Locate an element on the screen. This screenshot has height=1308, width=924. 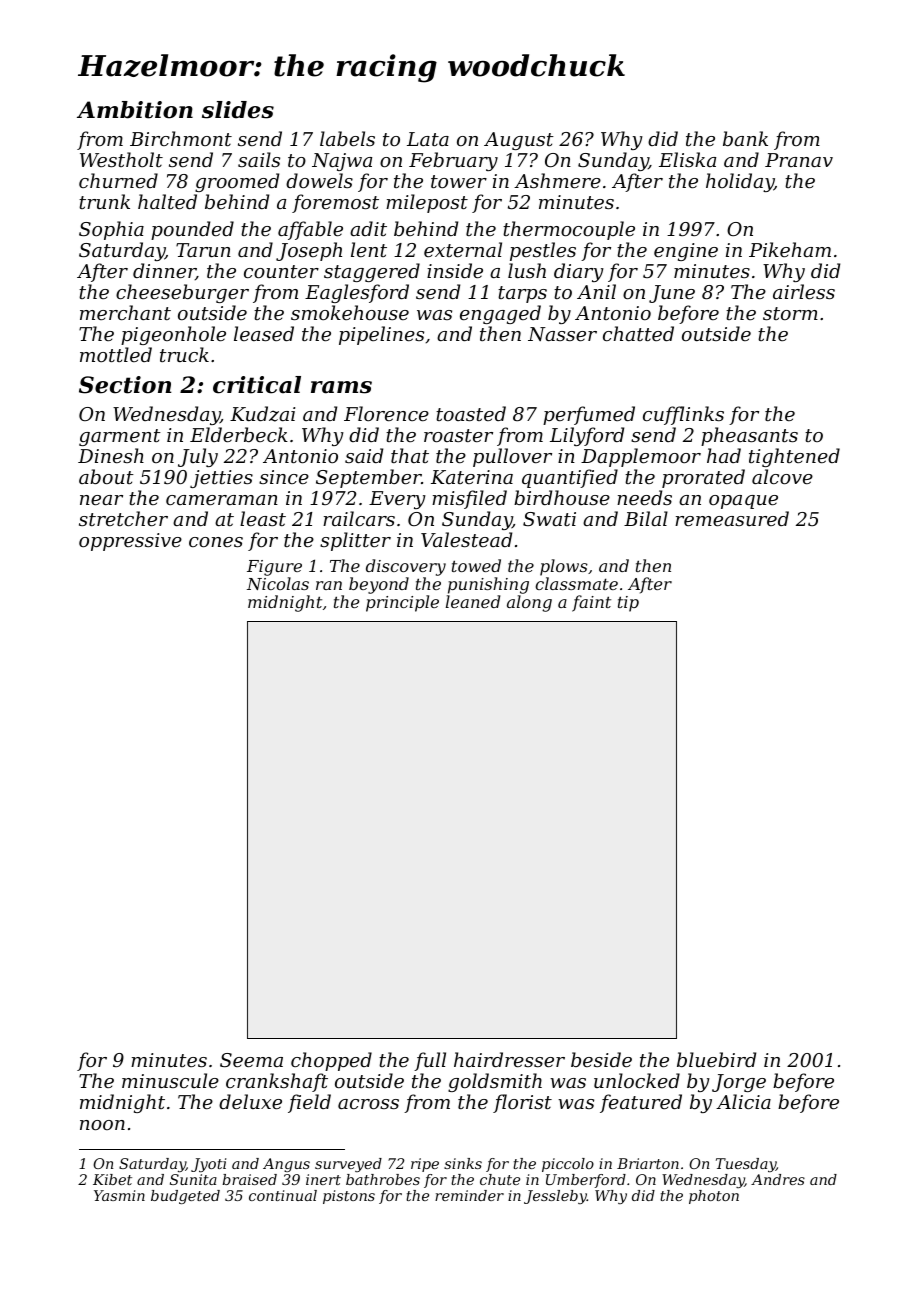
tower is located at coordinates (459, 181).
